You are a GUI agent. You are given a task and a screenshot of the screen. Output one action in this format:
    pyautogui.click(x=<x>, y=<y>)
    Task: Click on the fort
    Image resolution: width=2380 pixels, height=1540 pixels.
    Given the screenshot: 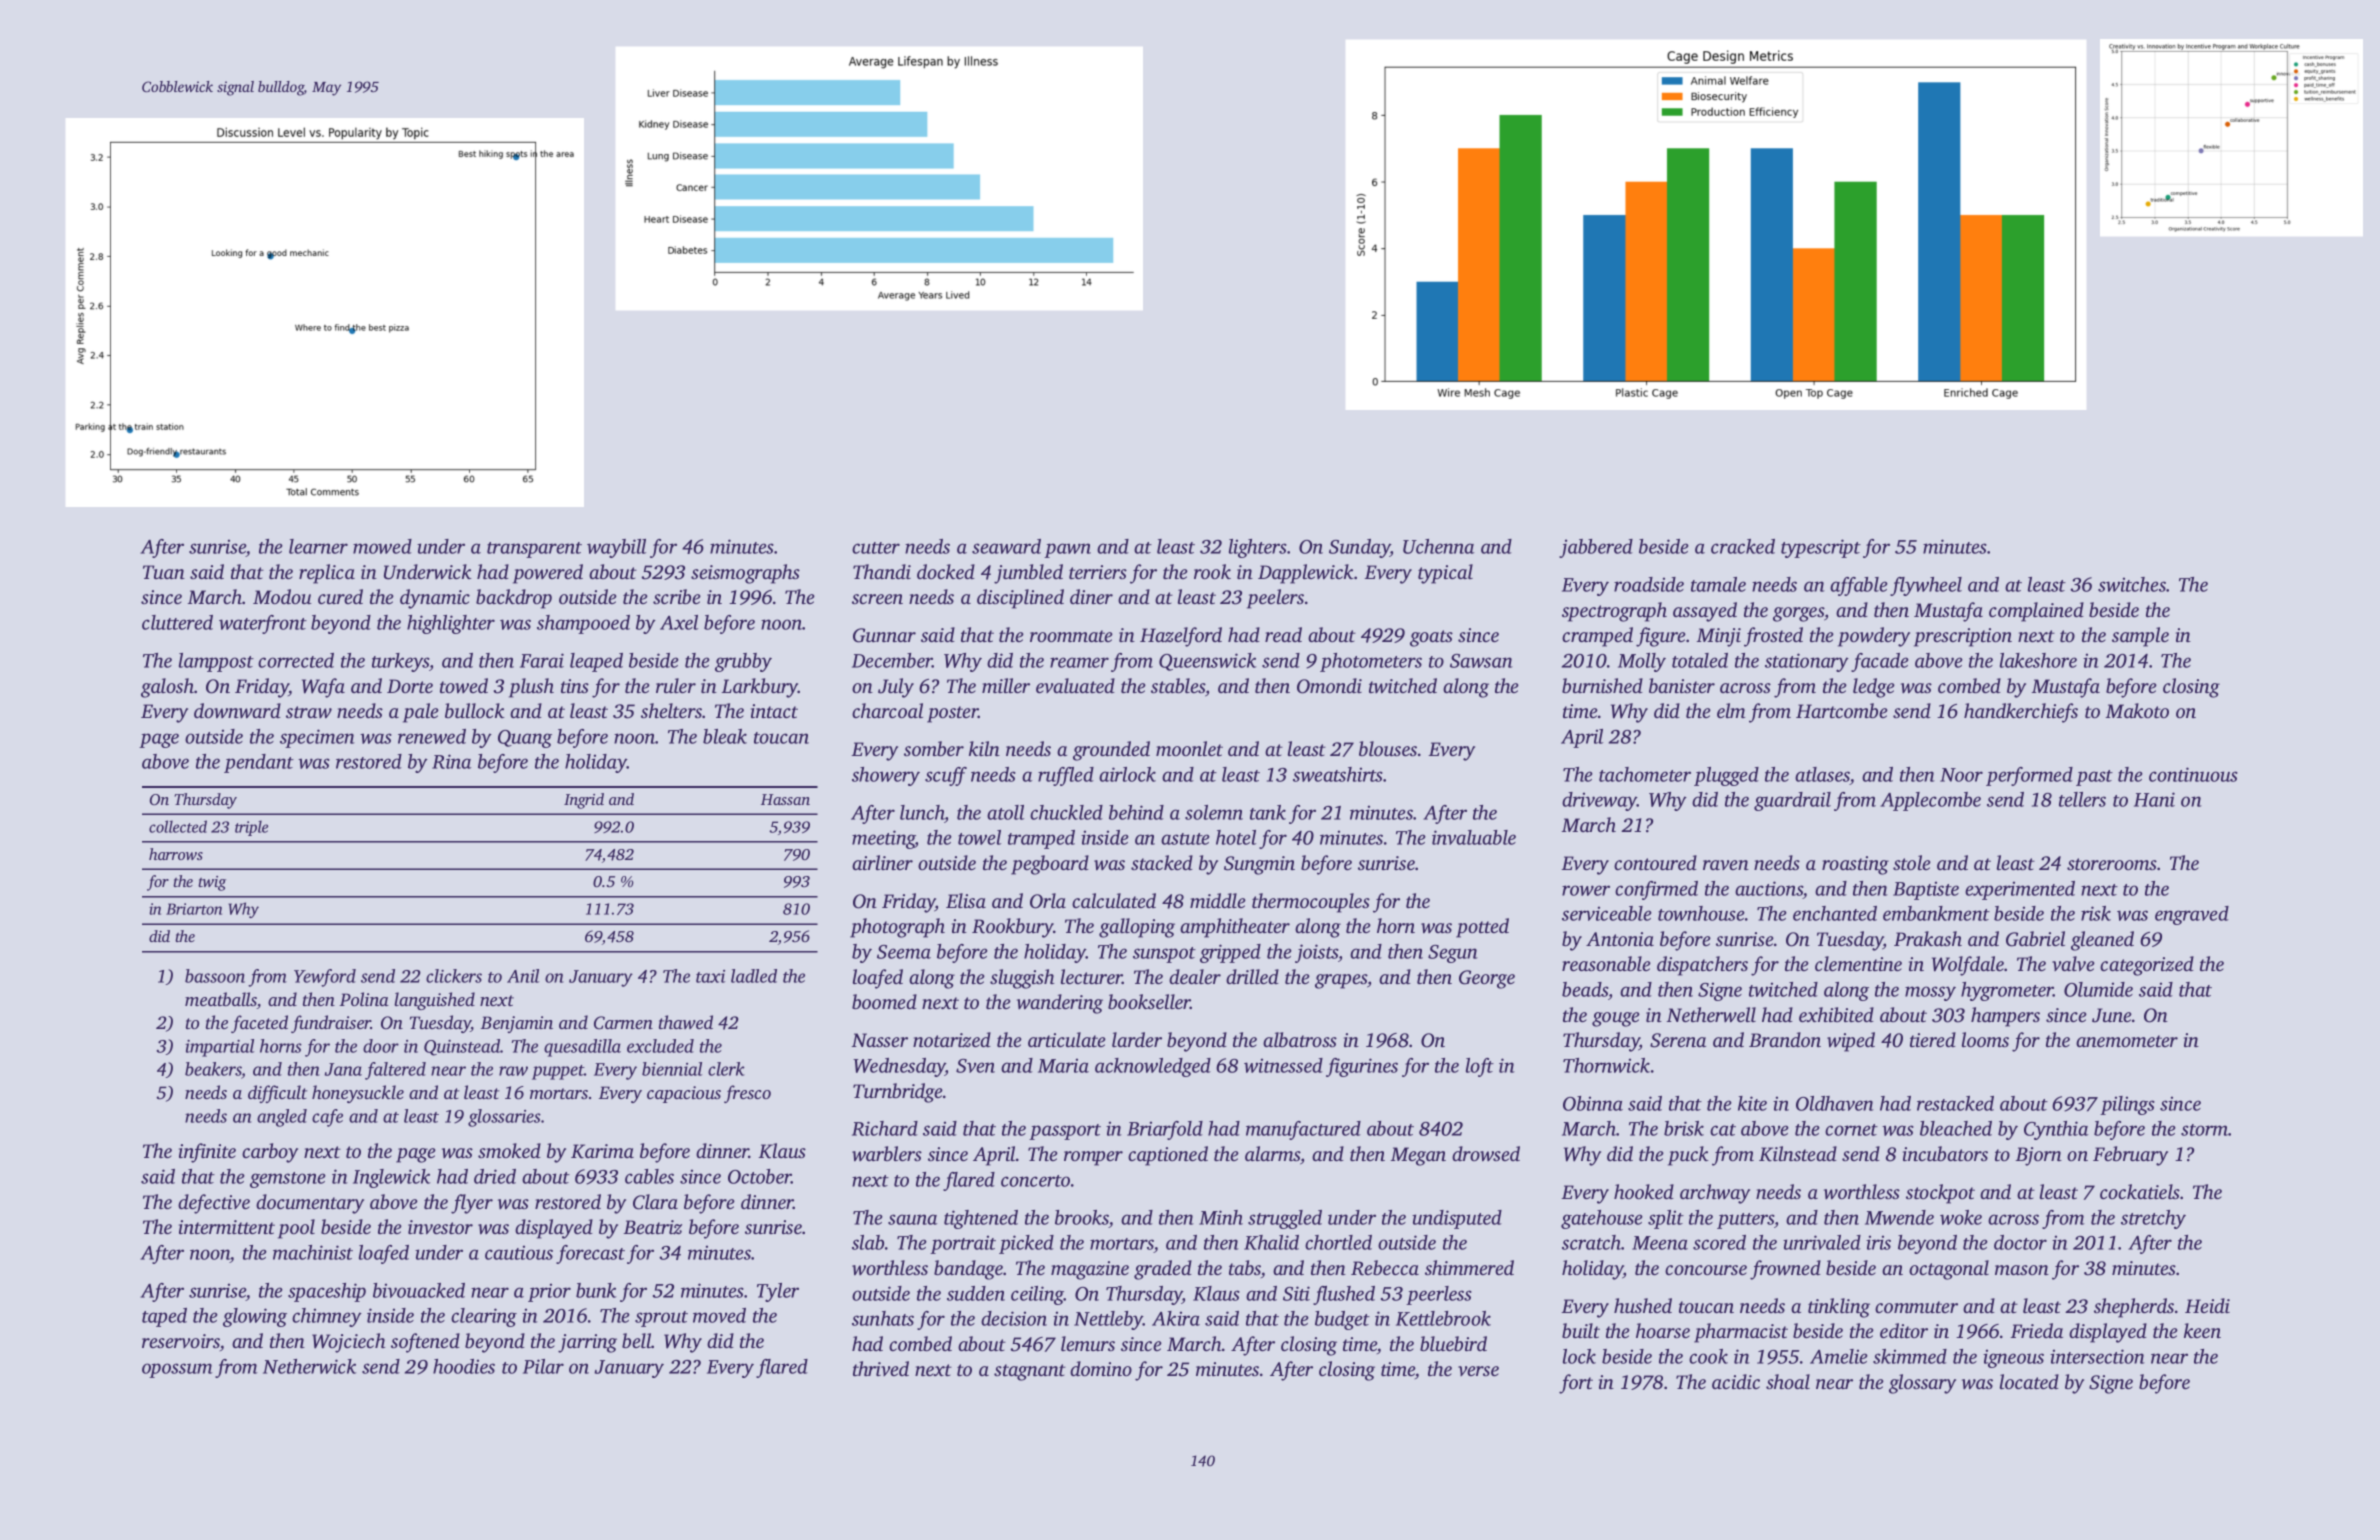 What is the action you would take?
    pyautogui.click(x=1576, y=1384)
